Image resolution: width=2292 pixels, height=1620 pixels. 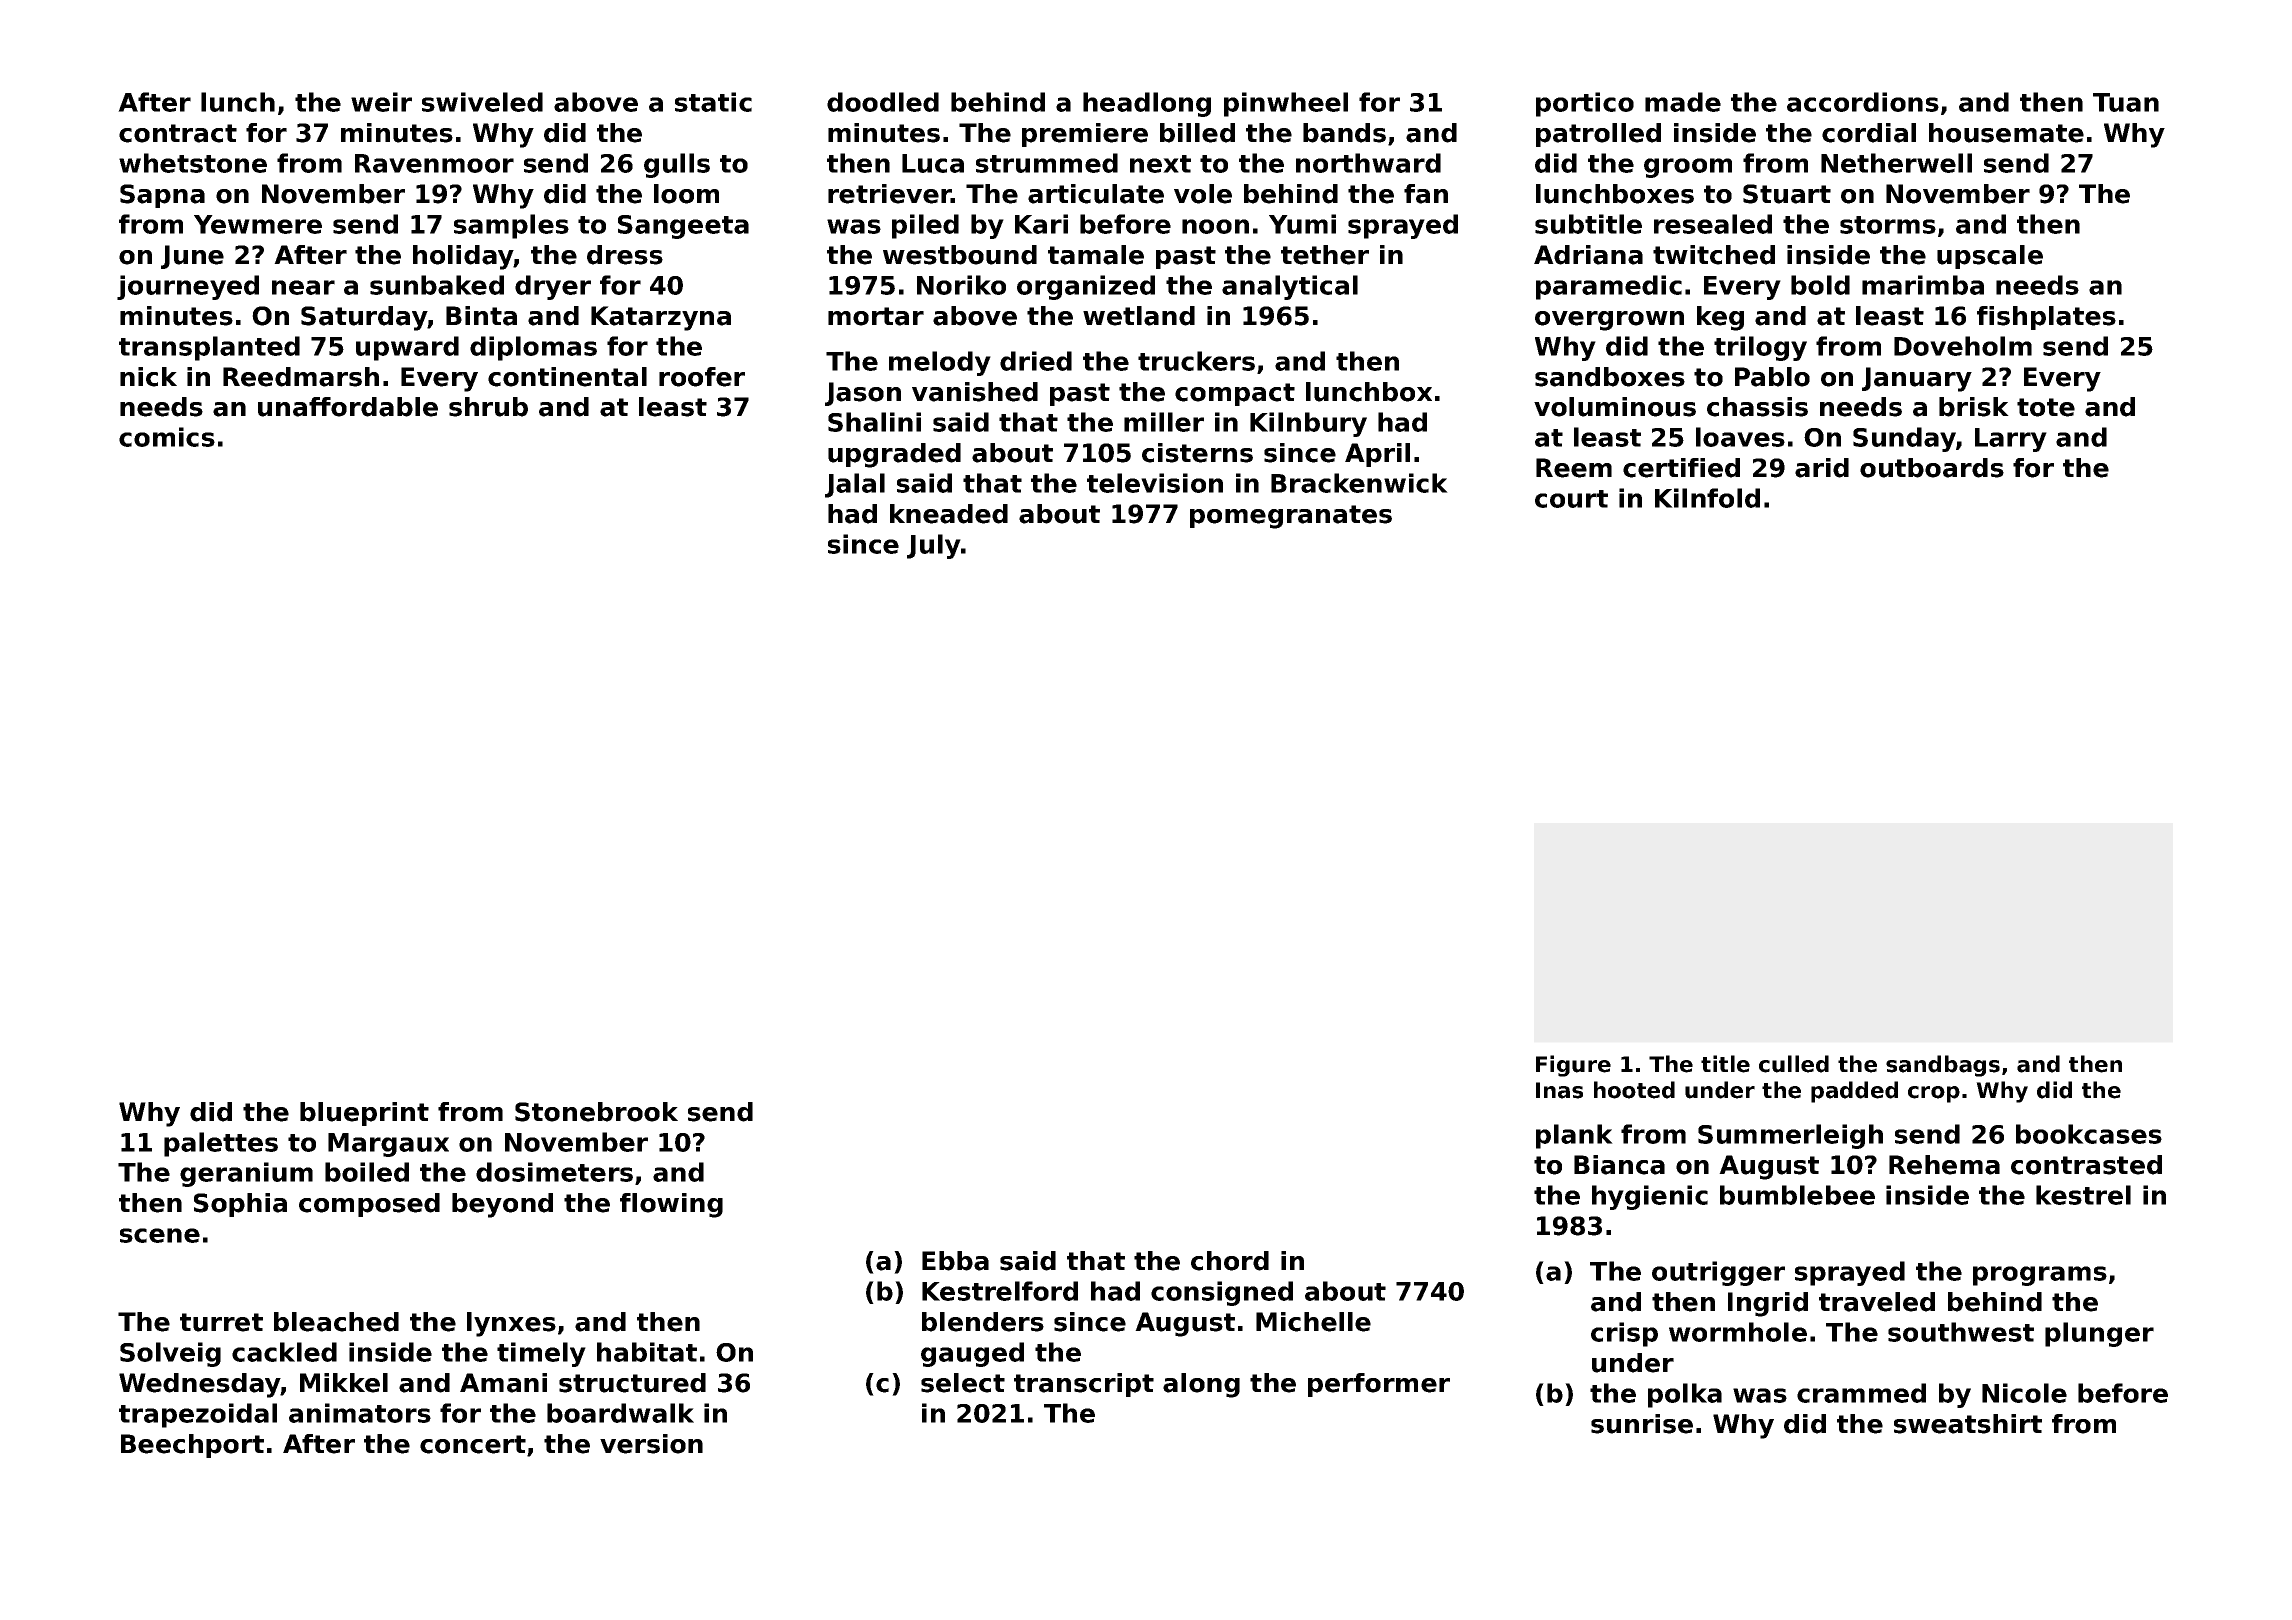 I want to click on piled, so click(x=925, y=226).
